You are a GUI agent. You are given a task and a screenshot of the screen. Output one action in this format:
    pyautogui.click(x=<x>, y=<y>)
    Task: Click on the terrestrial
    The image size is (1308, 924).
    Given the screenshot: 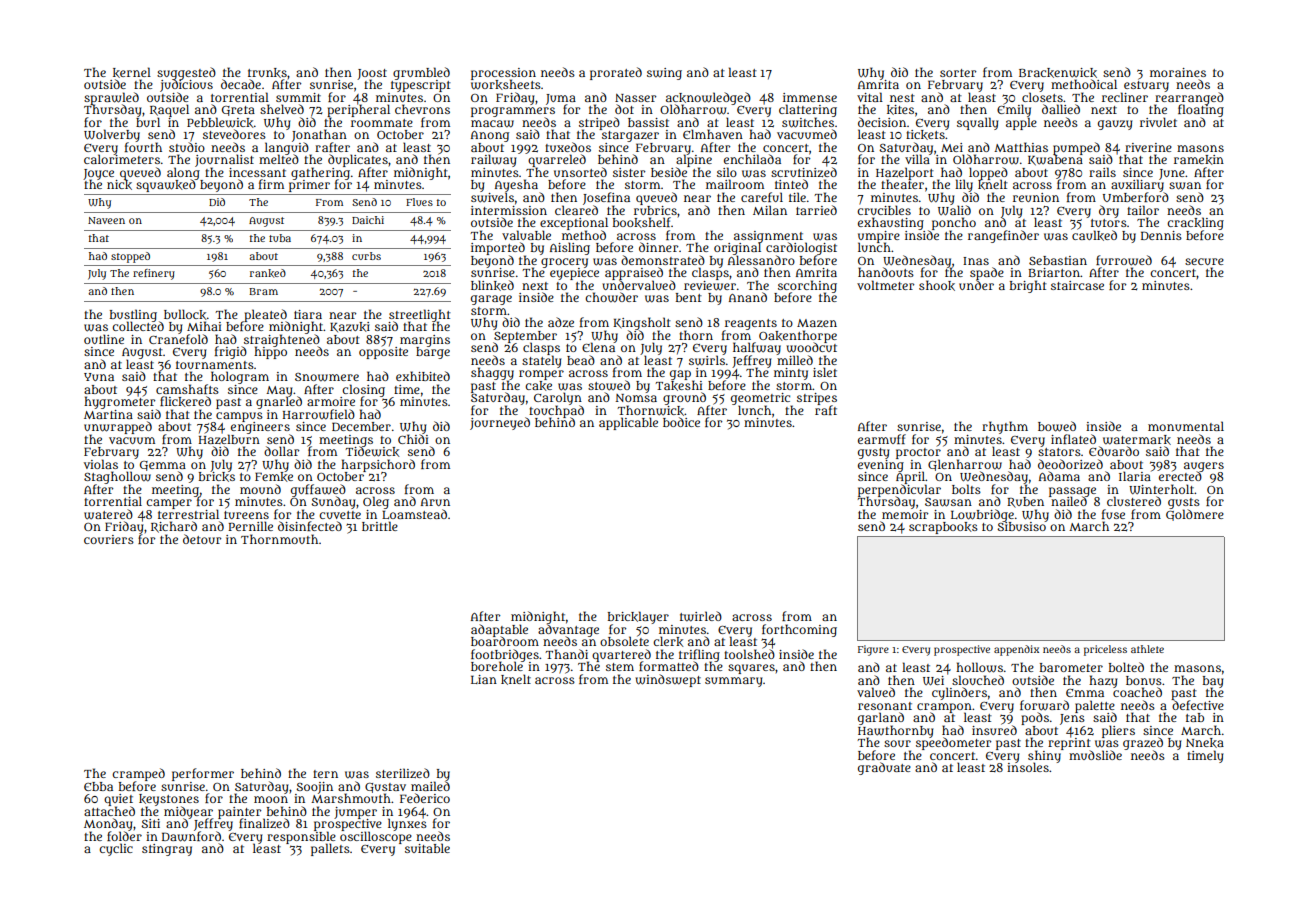 What is the action you would take?
    pyautogui.click(x=188, y=514)
